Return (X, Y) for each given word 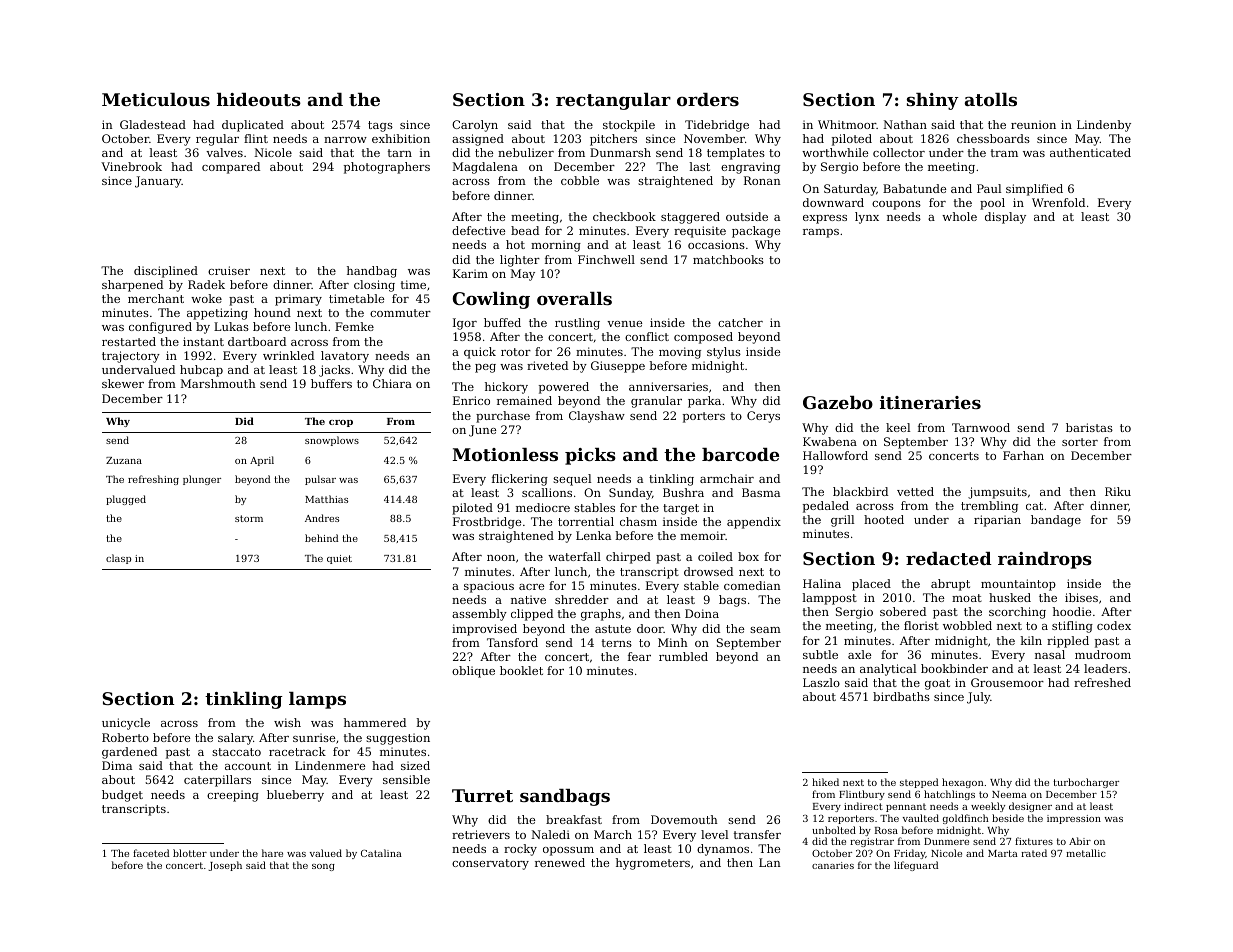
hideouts (259, 99)
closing (374, 286)
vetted (915, 491)
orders (708, 99)
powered (564, 388)
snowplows (332, 441)
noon (501, 558)
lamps (317, 700)
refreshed (1102, 682)
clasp (119, 559)
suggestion (398, 739)
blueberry (295, 796)
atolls (991, 99)
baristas (1089, 427)
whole (959, 216)
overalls (574, 298)
